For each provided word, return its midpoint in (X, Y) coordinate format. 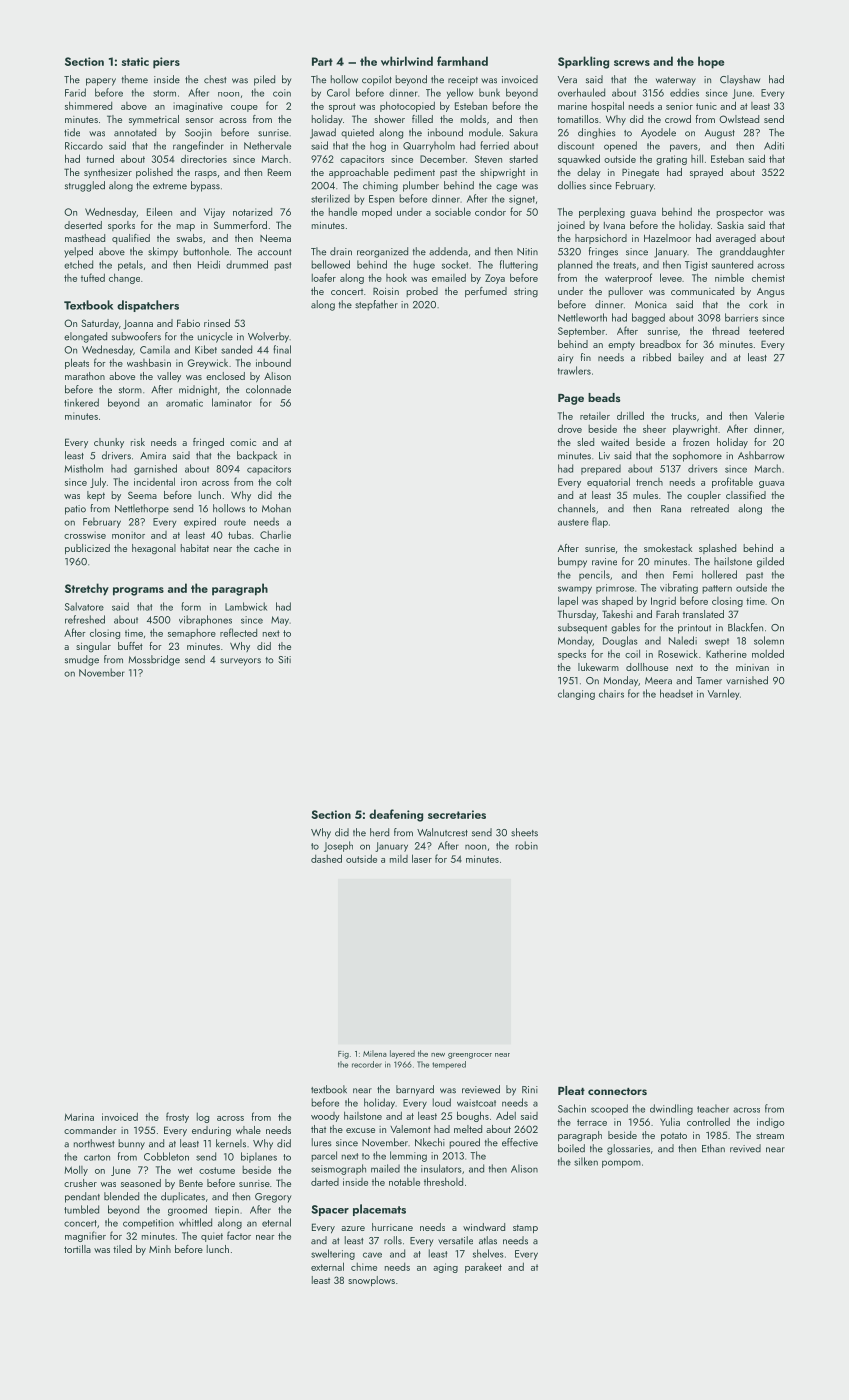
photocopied (407, 106)
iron (189, 482)
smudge (82, 660)
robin (527, 845)
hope (711, 62)
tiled (122, 1249)
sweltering (333, 1254)
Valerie (769, 415)
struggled (85, 186)
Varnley (723, 694)
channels (576, 508)
